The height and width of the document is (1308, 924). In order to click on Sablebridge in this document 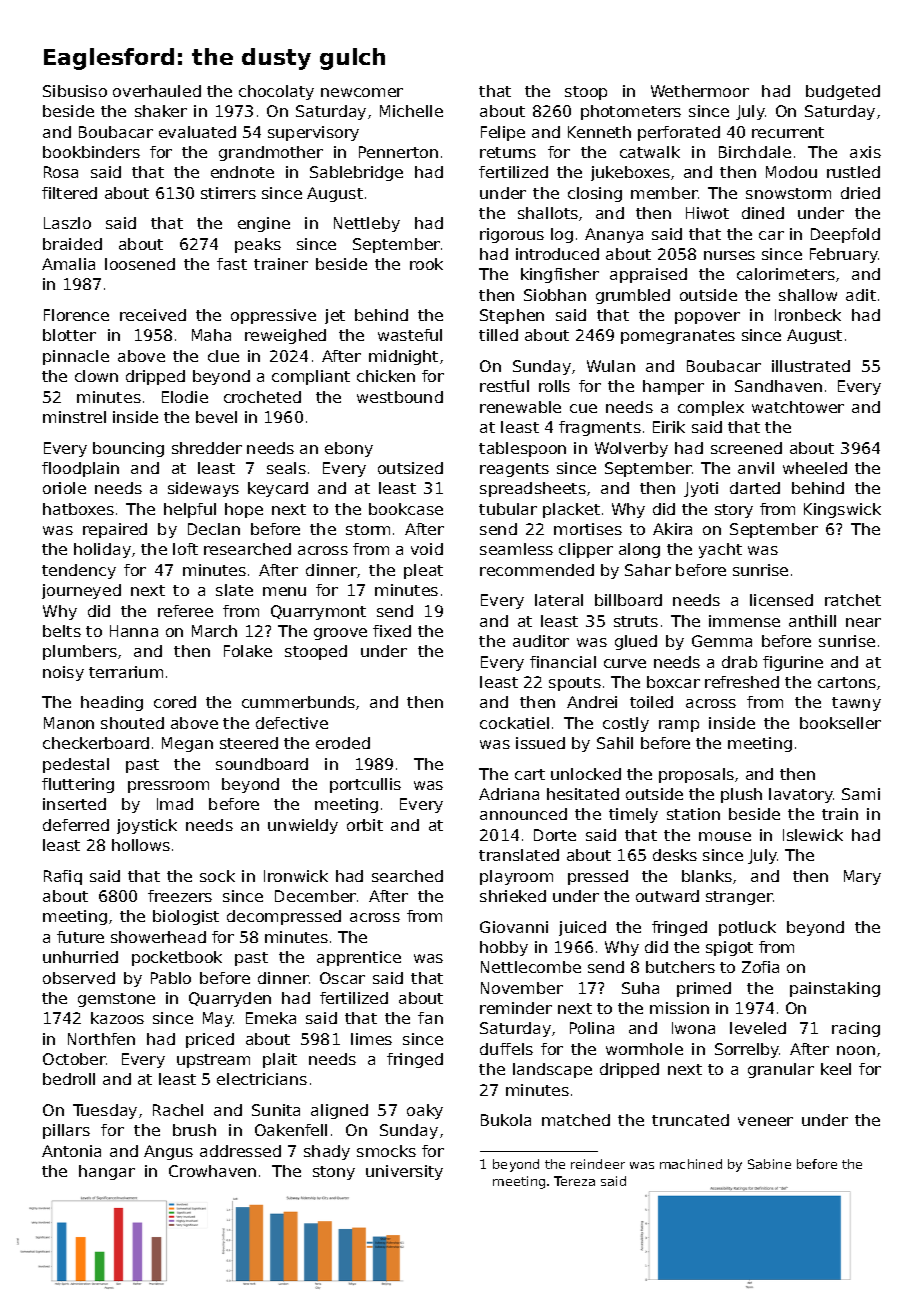, I will do `click(356, 173)`.
